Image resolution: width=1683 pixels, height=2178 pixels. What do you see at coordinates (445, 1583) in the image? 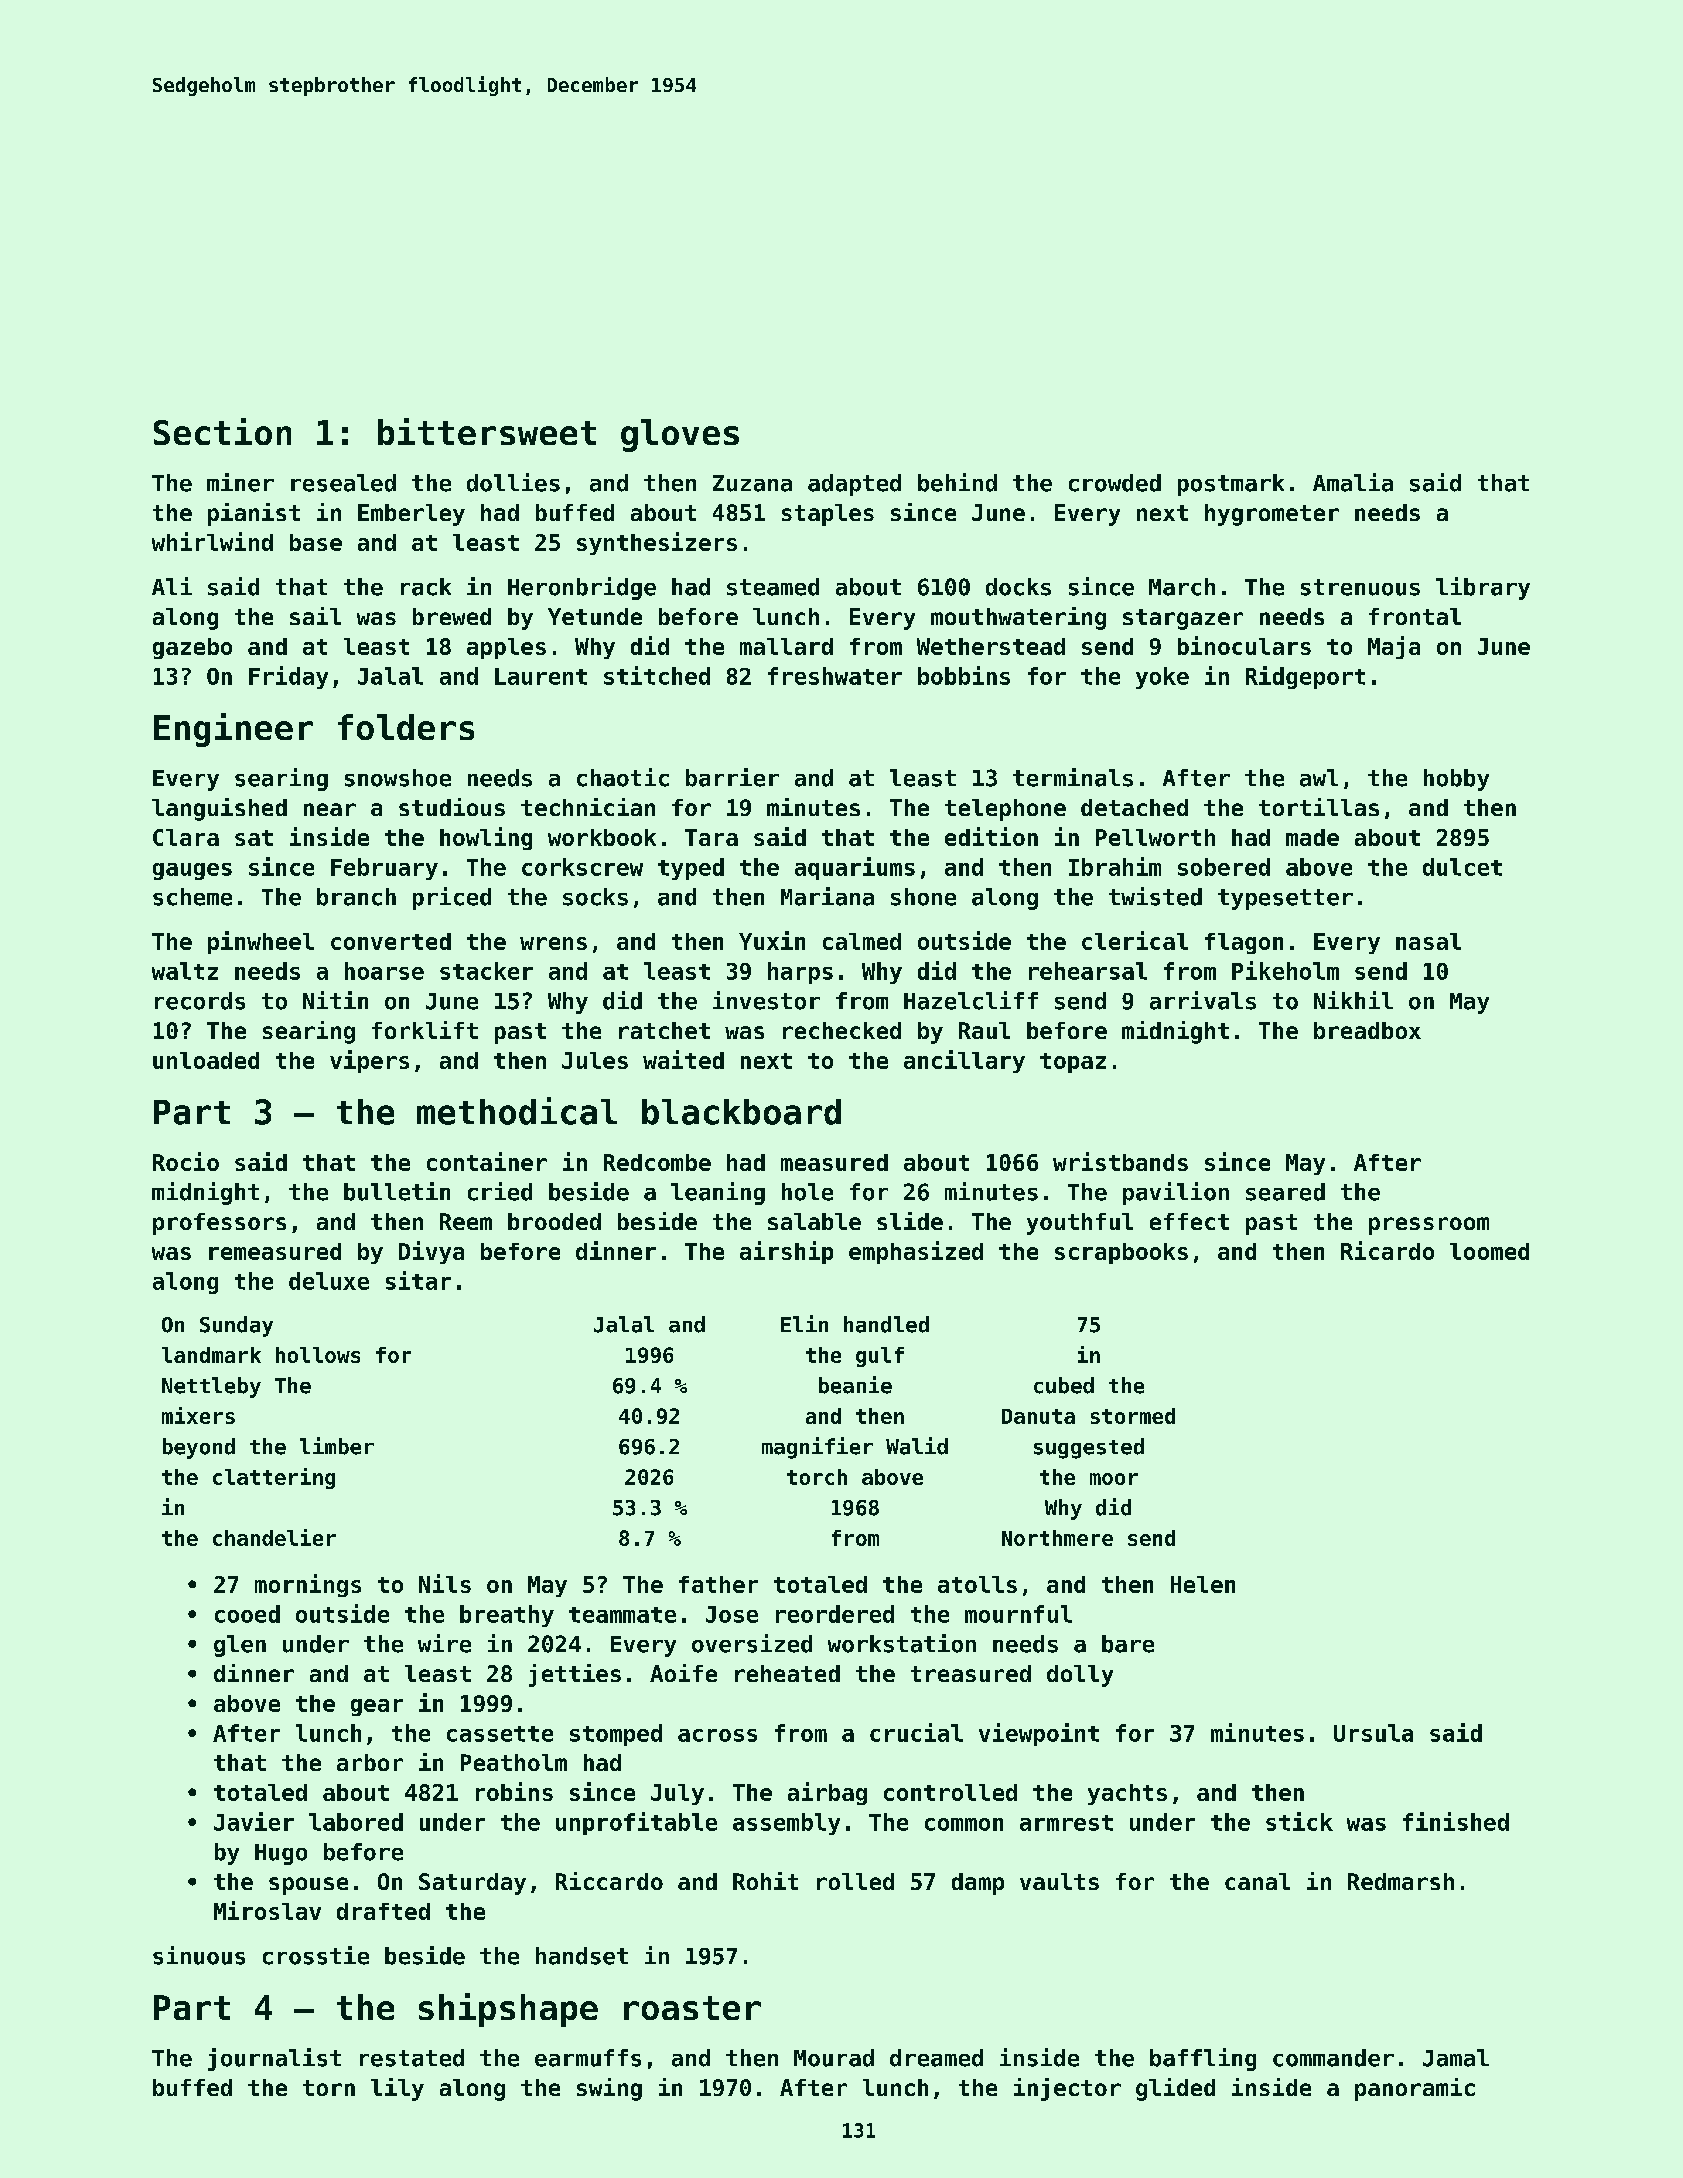
I see `Nils` at bounding box center [445, 1583].
